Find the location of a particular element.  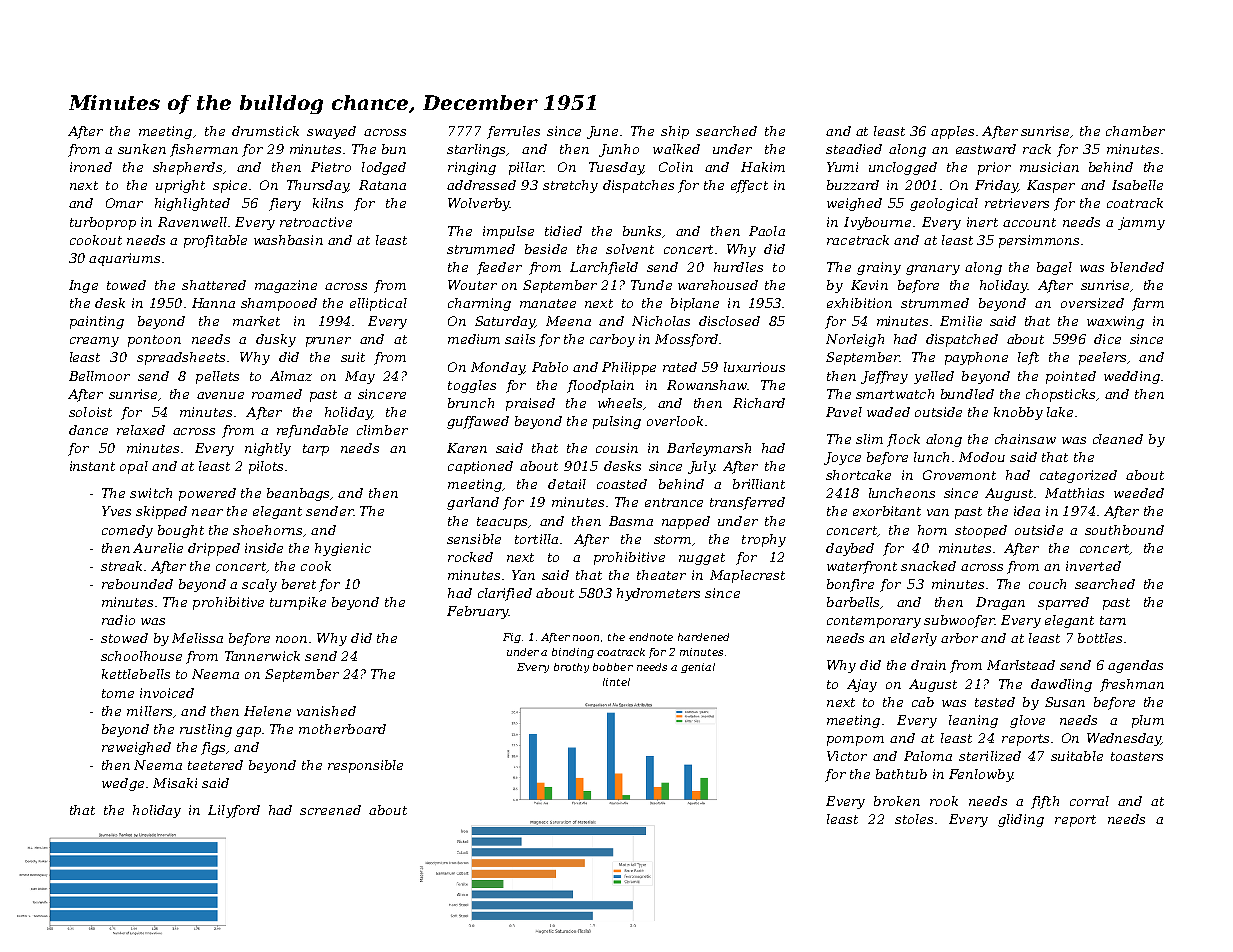

Karen is located at coordinates (467, 448).
